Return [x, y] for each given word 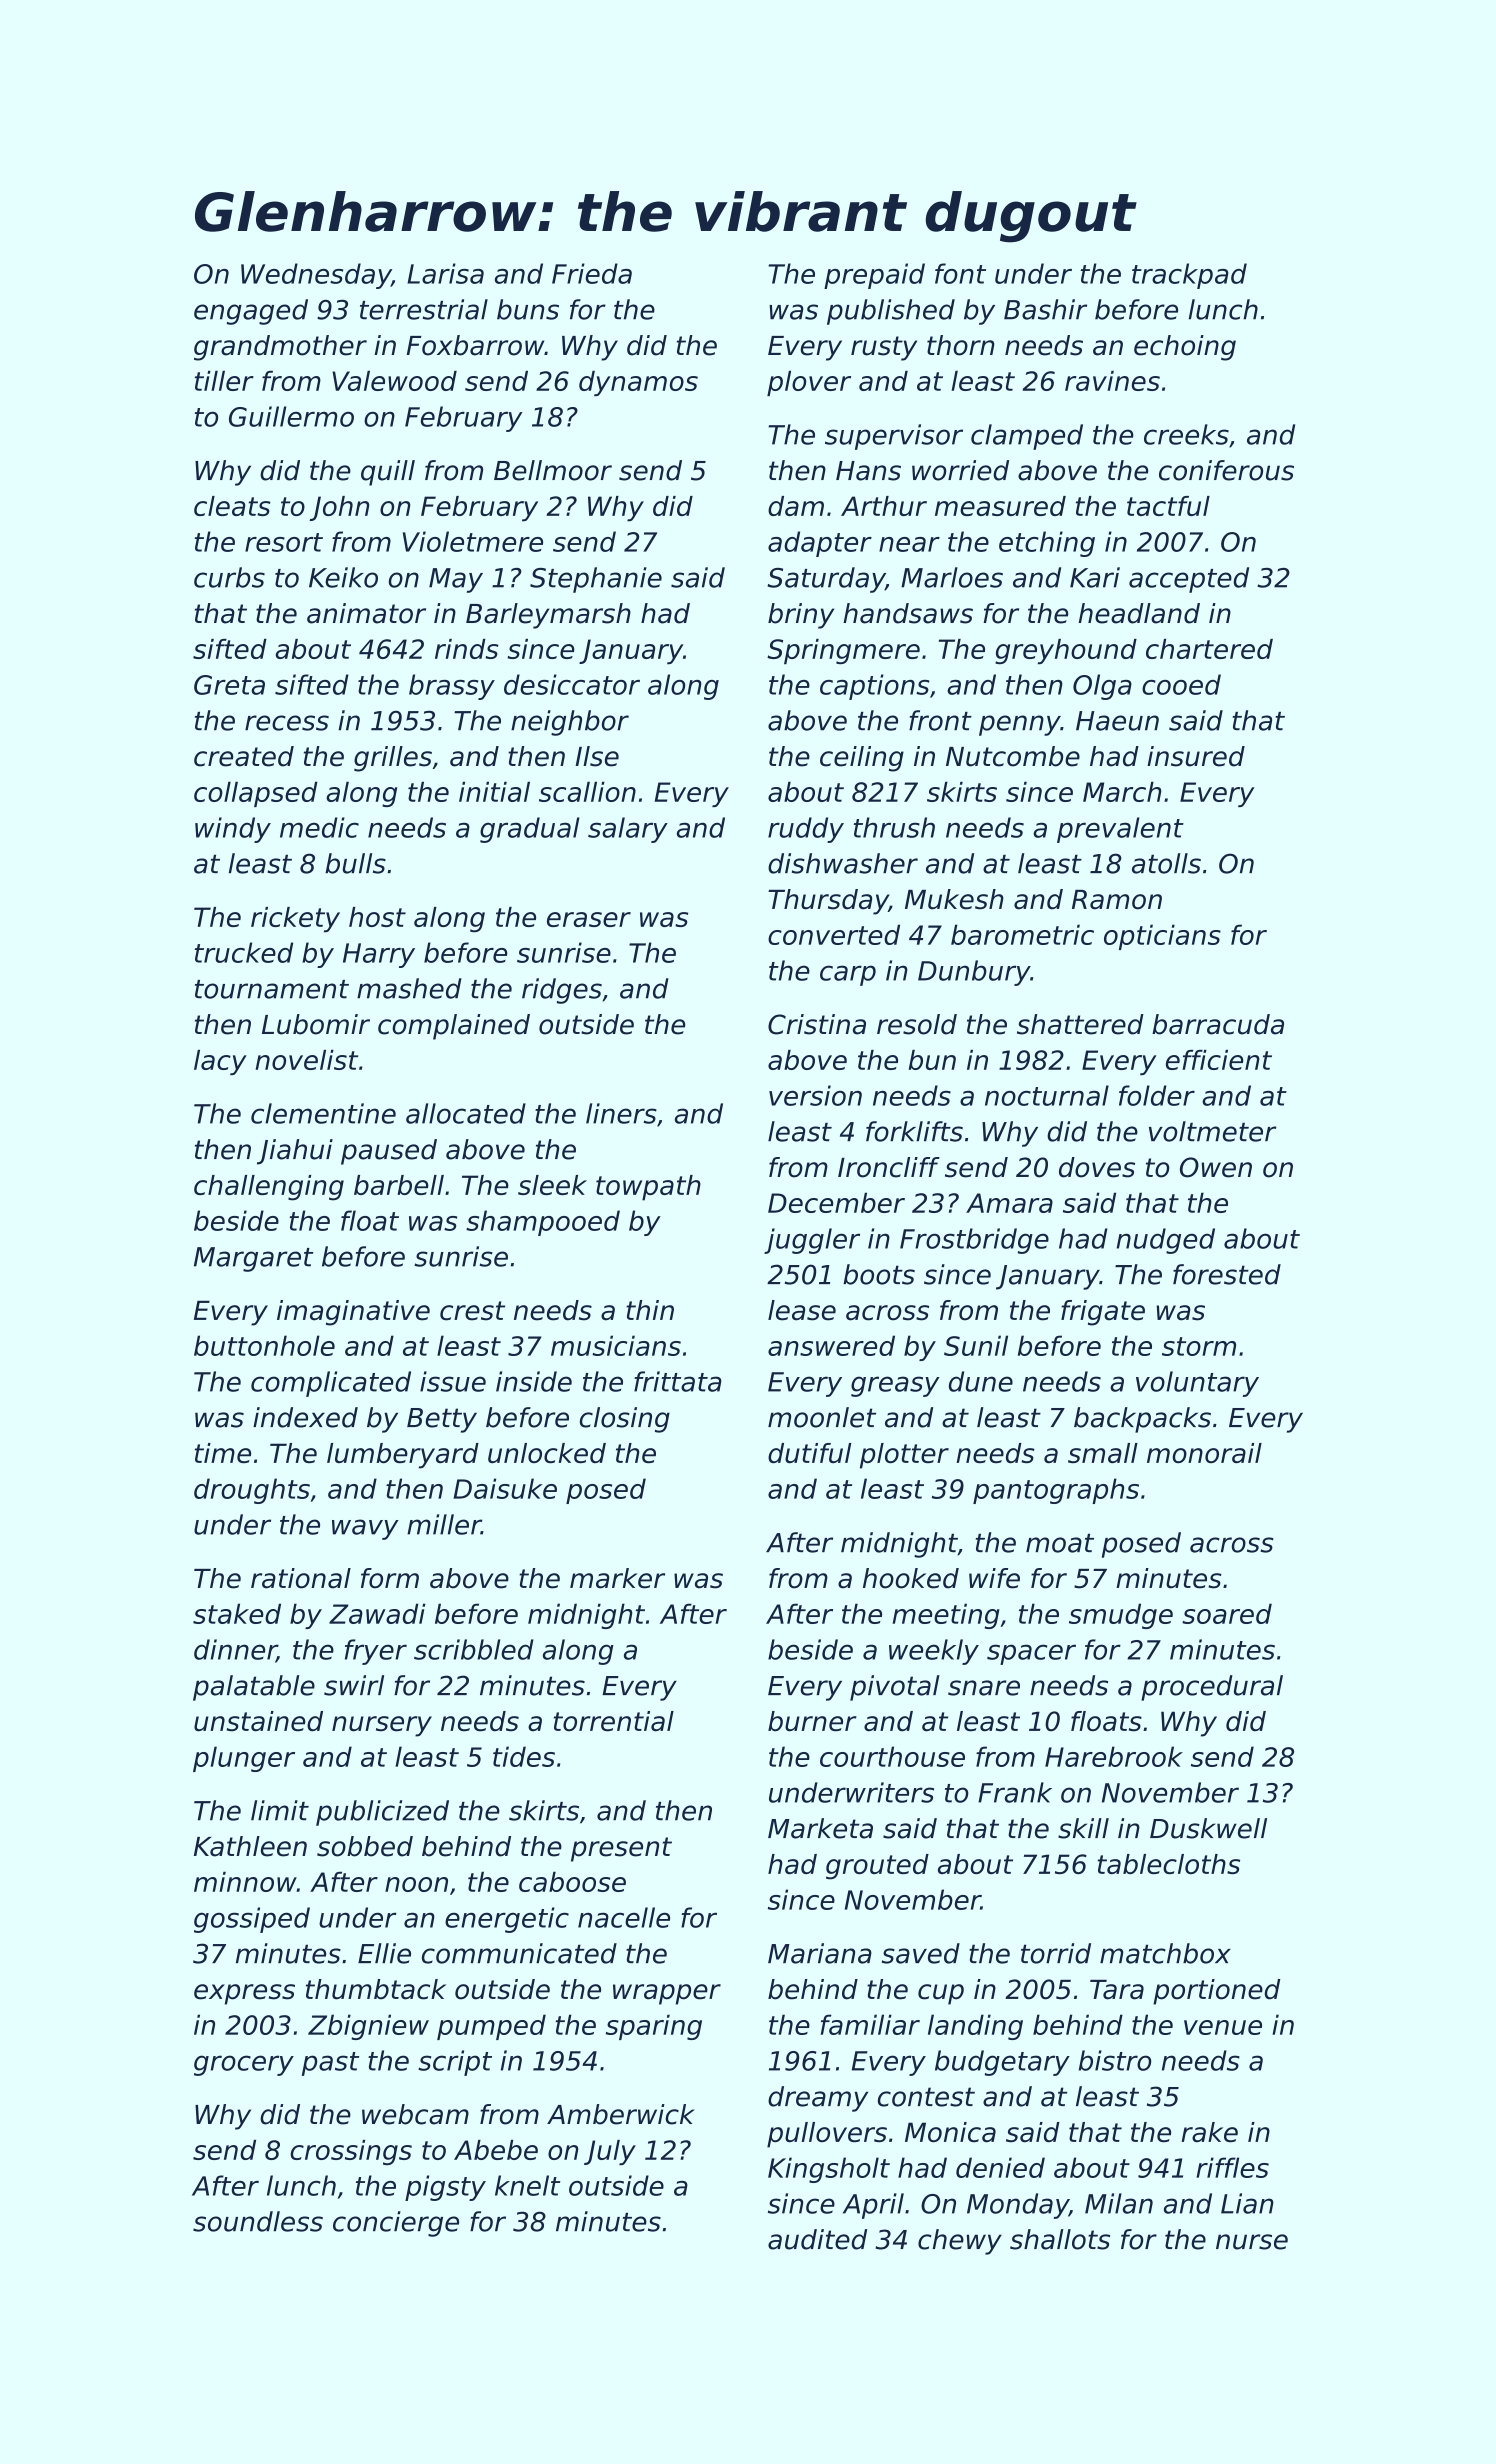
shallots [1060, 2239]
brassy [452, 687]
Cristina [817, 1024]
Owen [1216, 1167]
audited [817, 2239]
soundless [258, 2221]
